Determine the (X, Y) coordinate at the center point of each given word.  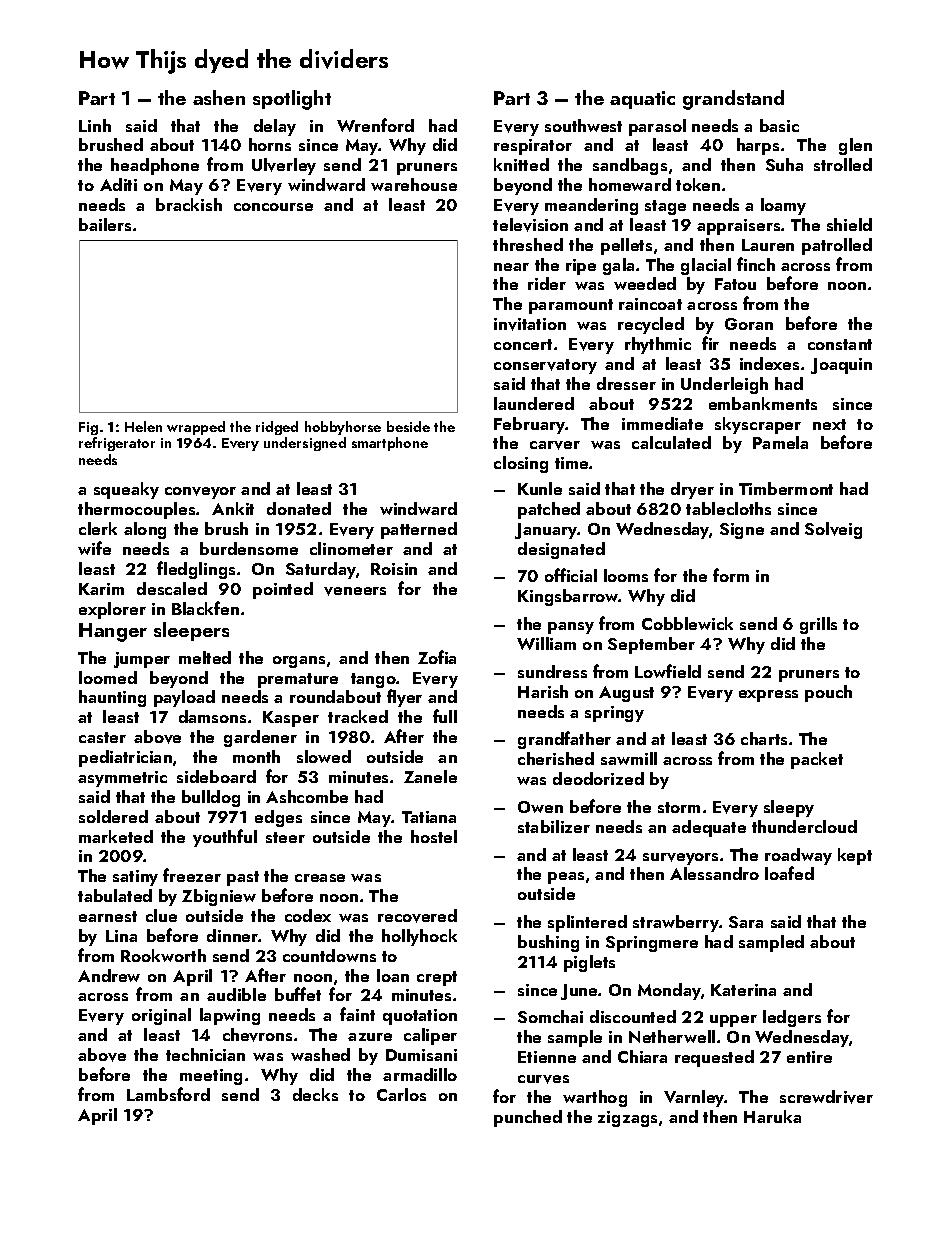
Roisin (394, 569)
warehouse (414, 184)
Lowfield (668, 671)
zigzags (627, 1119)
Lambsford (168, 1094)
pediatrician (125, 758)
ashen (219, 97)
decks (315, 1094)
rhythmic (658, 345)
